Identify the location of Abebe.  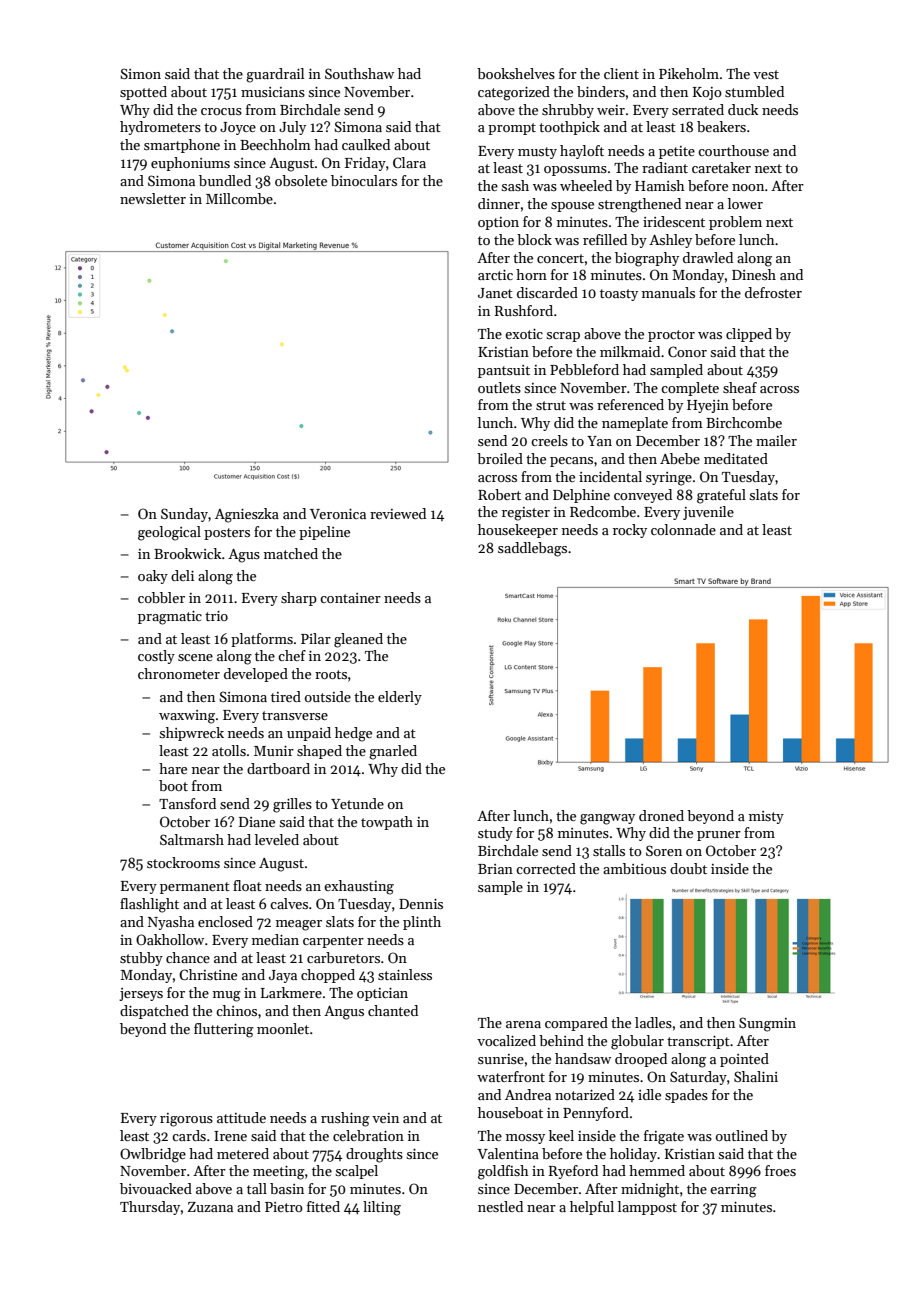
(680, 458).
